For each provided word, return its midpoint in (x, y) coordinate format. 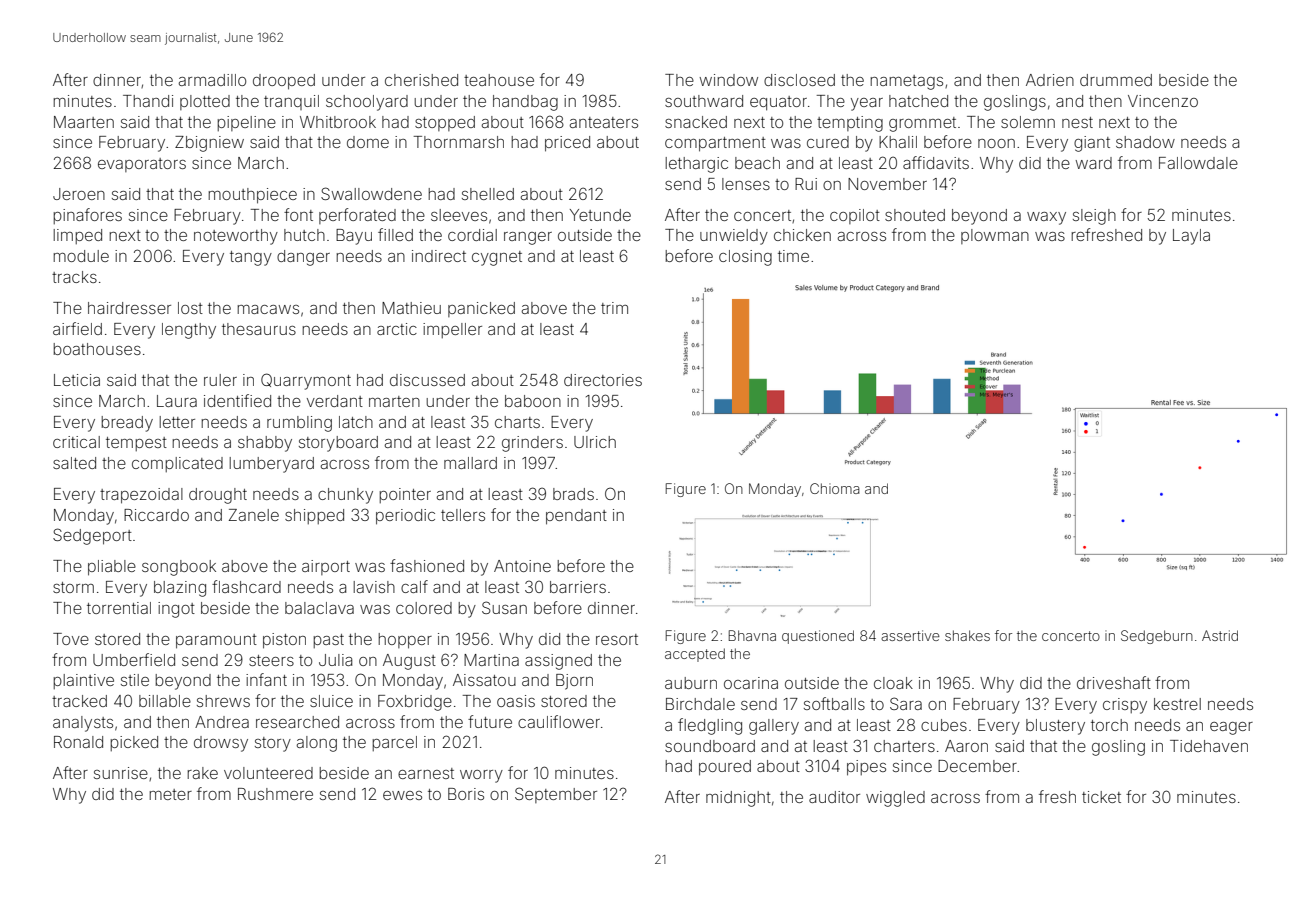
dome (368, 142)
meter (170, 794)
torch (1109, 725)
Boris (466, 794)
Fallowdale (1198, 163)
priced (567, 144)
